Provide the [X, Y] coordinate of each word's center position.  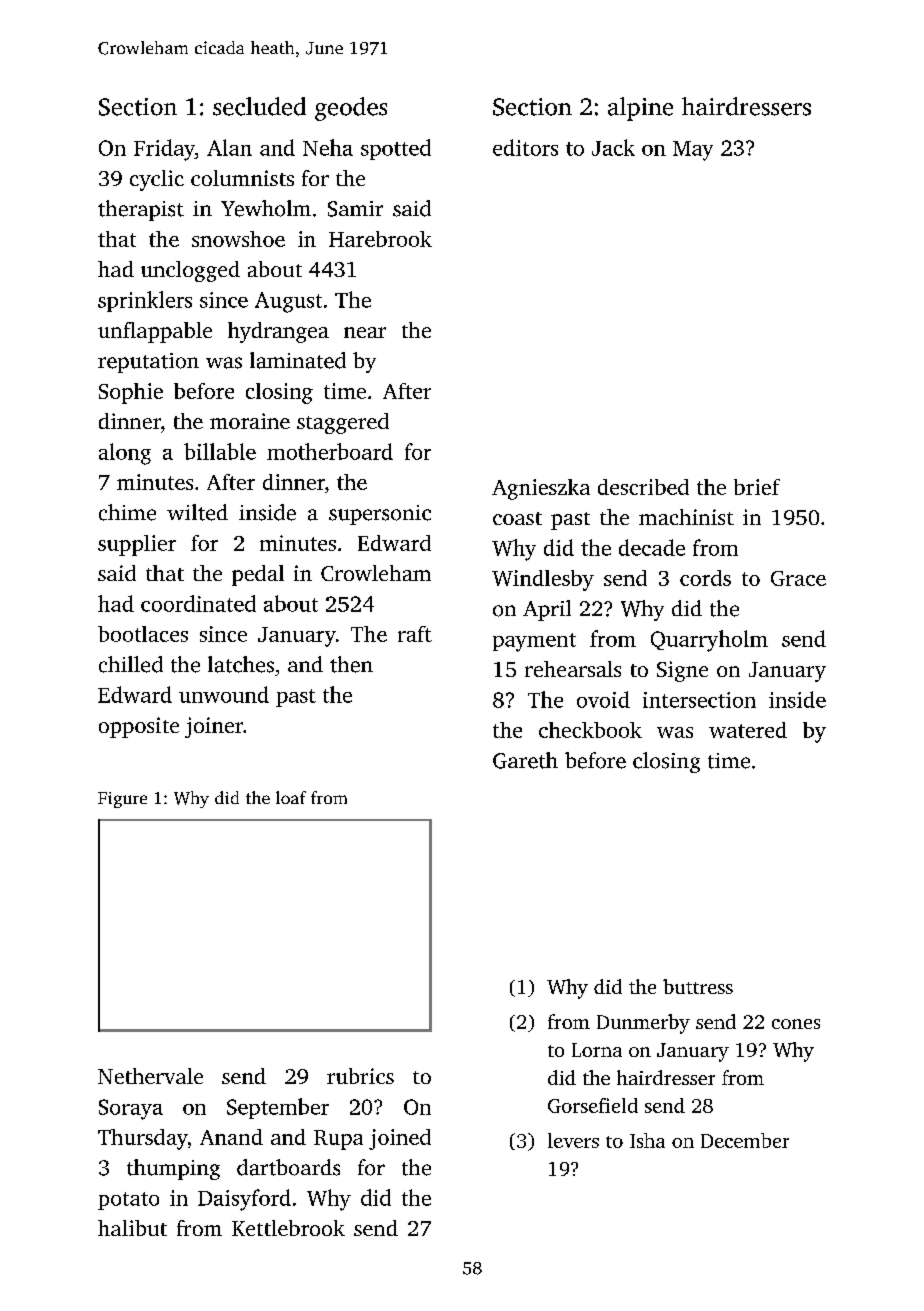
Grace [798, 578]
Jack [613, 147]
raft [415, 634]
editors [525, 147]
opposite [139, 727]
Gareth [525, 760]
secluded [259, 106]
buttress [698, 986]
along [125, 454]
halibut [132, 1228]
